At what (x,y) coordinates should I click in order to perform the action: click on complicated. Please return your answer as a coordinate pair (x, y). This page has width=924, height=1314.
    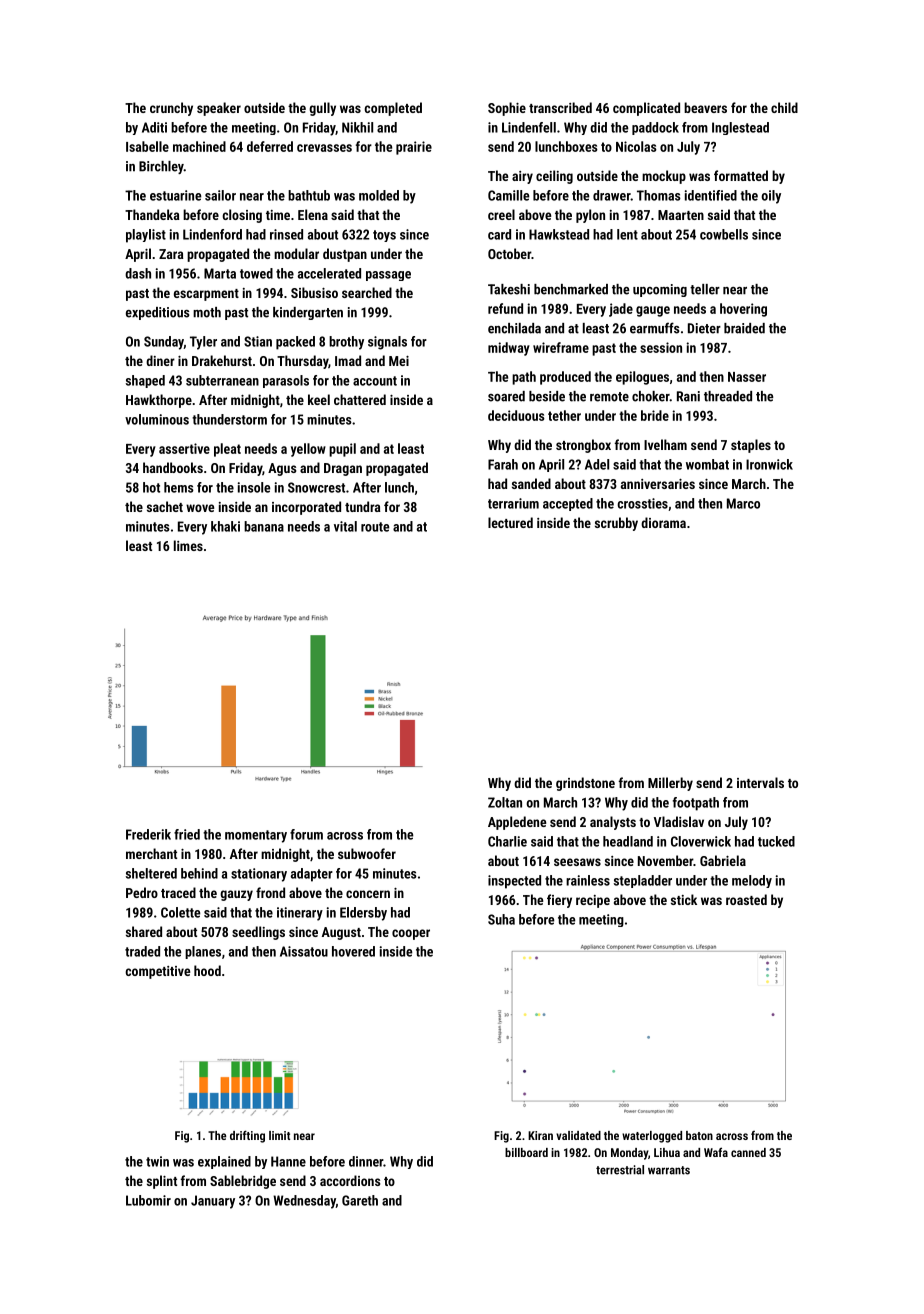
    Looking at the image, I should click on (646, 109).
